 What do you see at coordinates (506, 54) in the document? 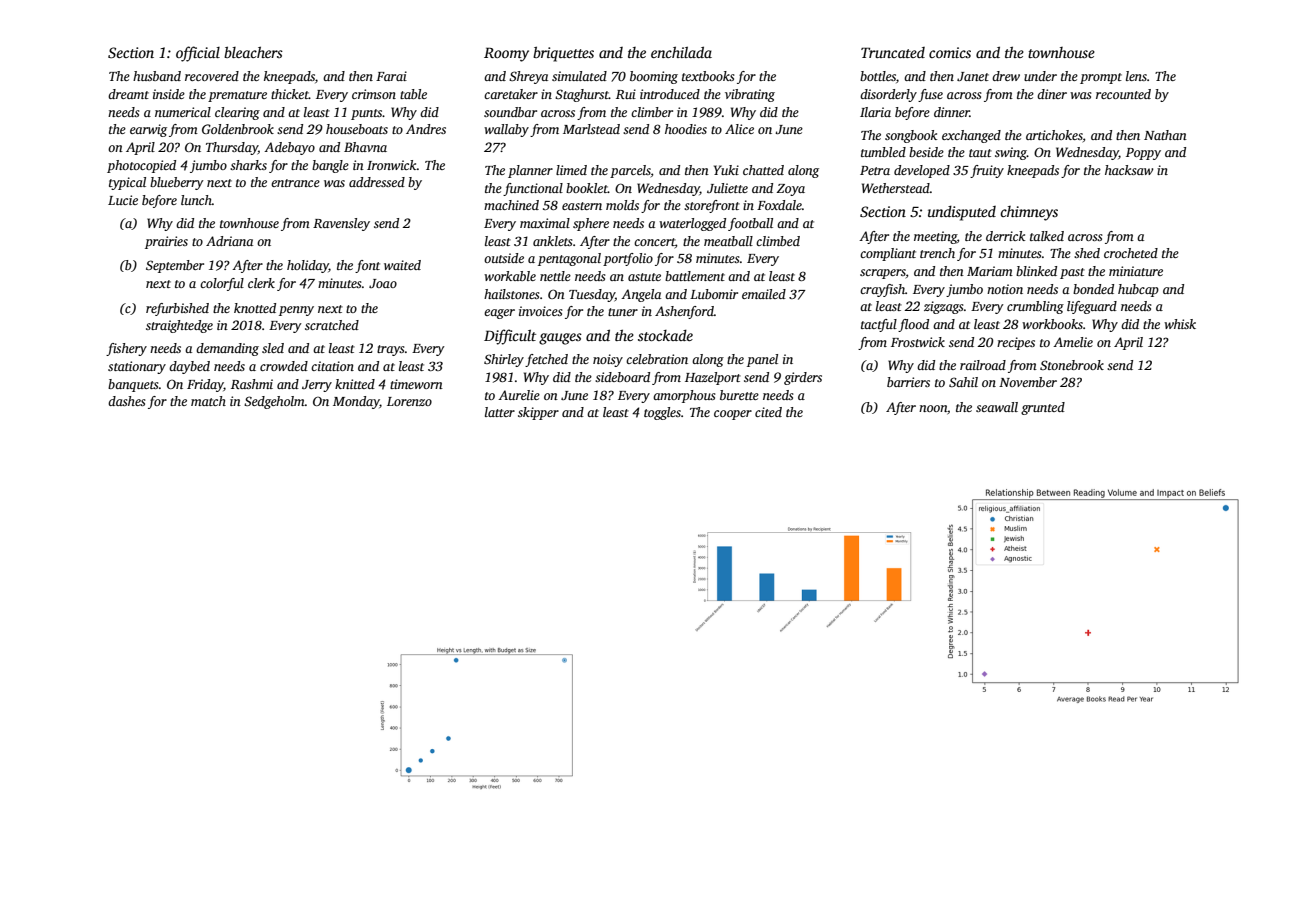
I see `Roomy` at bounding box center [506, 54].
